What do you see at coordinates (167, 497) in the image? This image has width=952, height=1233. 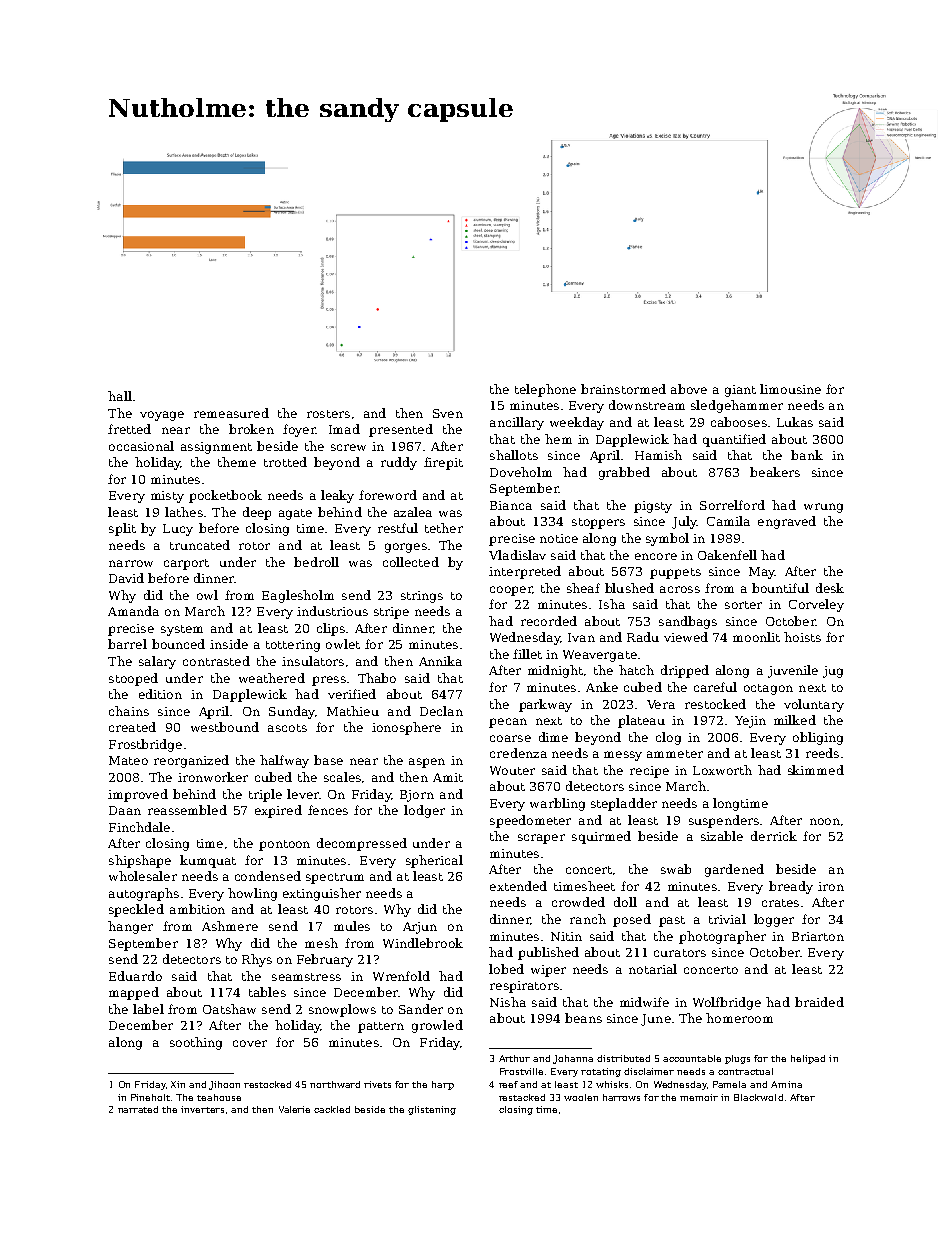 I see `misty` at bounding box center [167, 497].
